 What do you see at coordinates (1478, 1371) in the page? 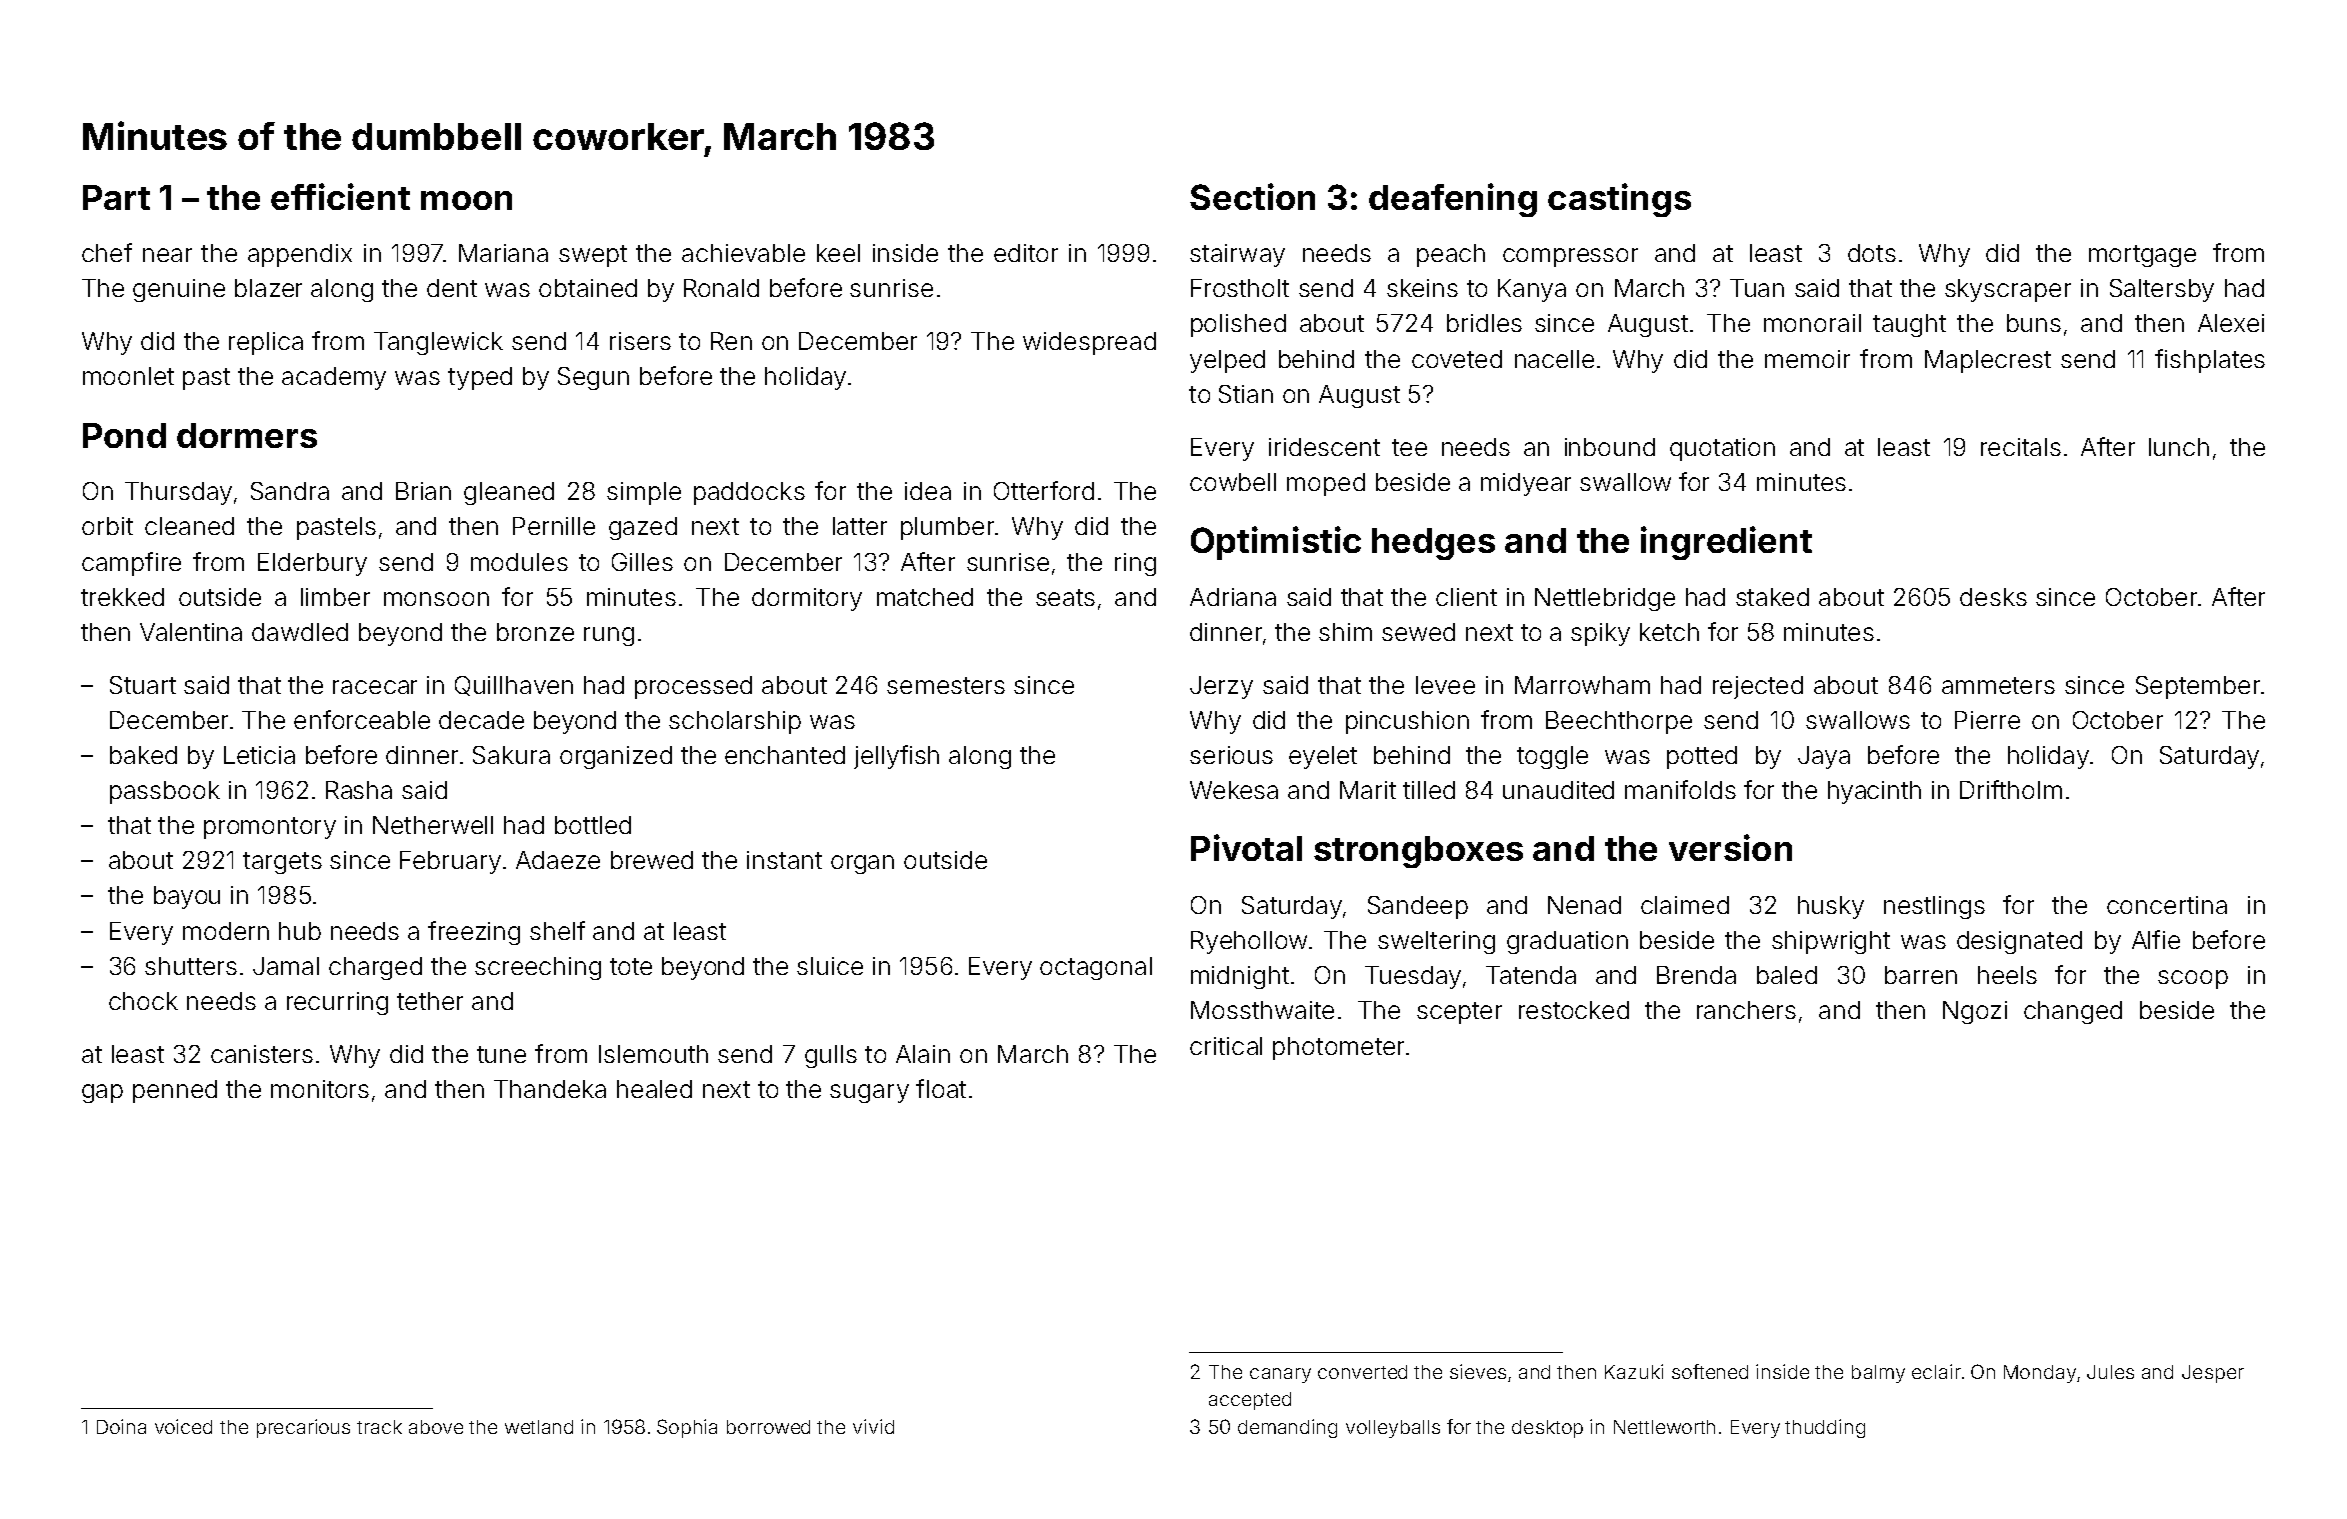
I see `sieves` at bounding box center [1478, 1371].
